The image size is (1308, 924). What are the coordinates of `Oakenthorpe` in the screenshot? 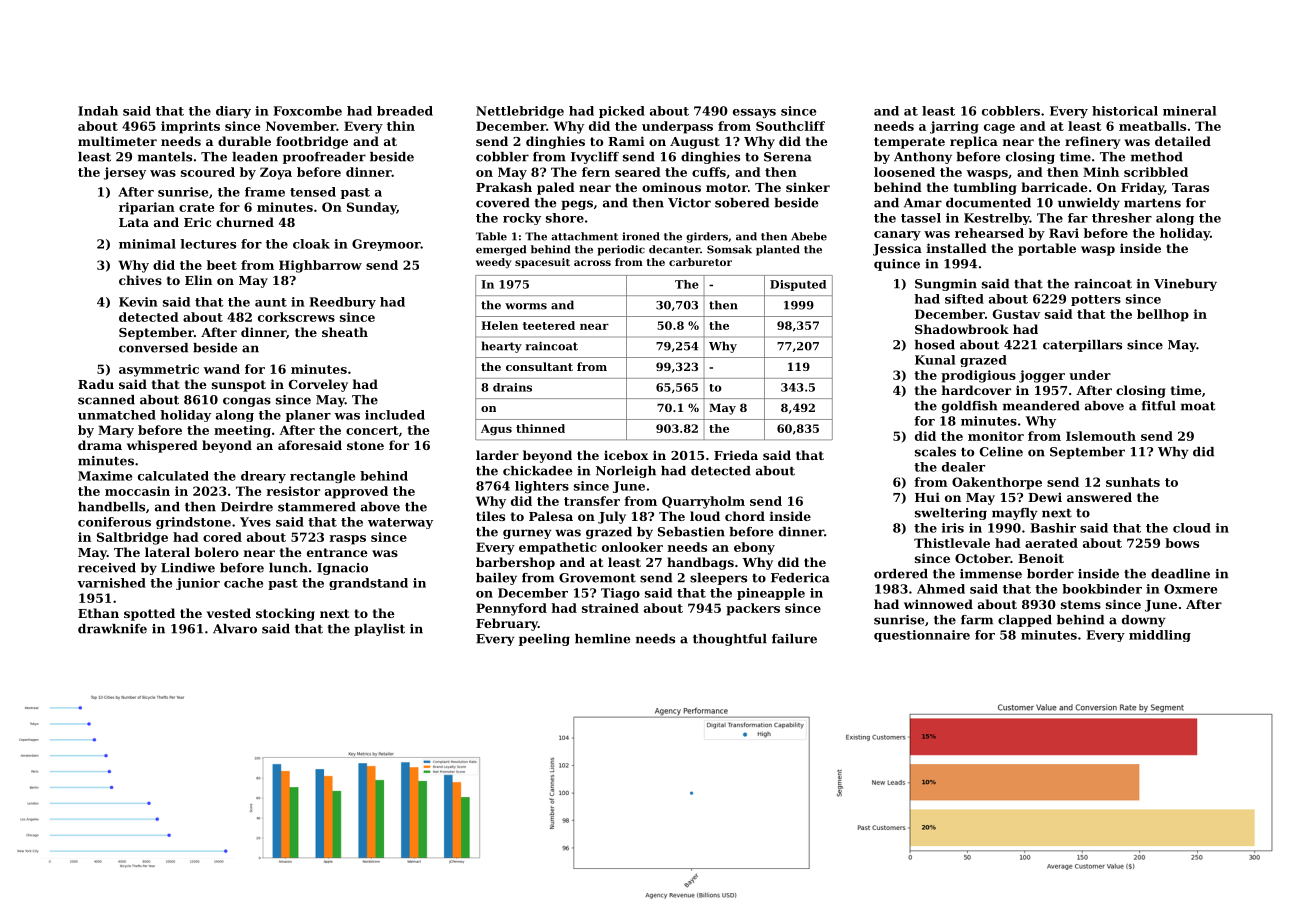 It's located at (997, 483).
